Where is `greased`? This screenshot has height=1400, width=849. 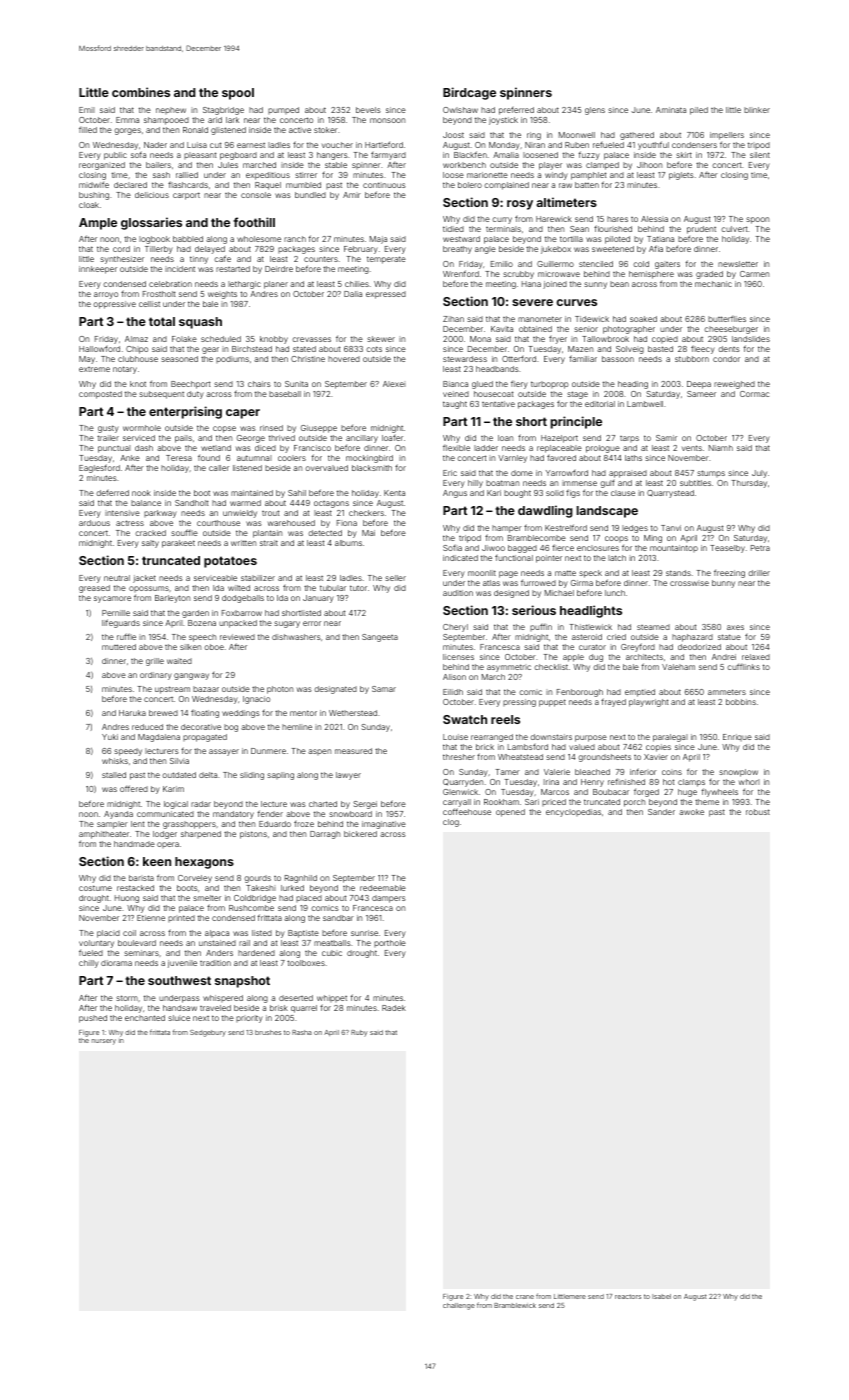
greased is located at coordinates (94, 589).
